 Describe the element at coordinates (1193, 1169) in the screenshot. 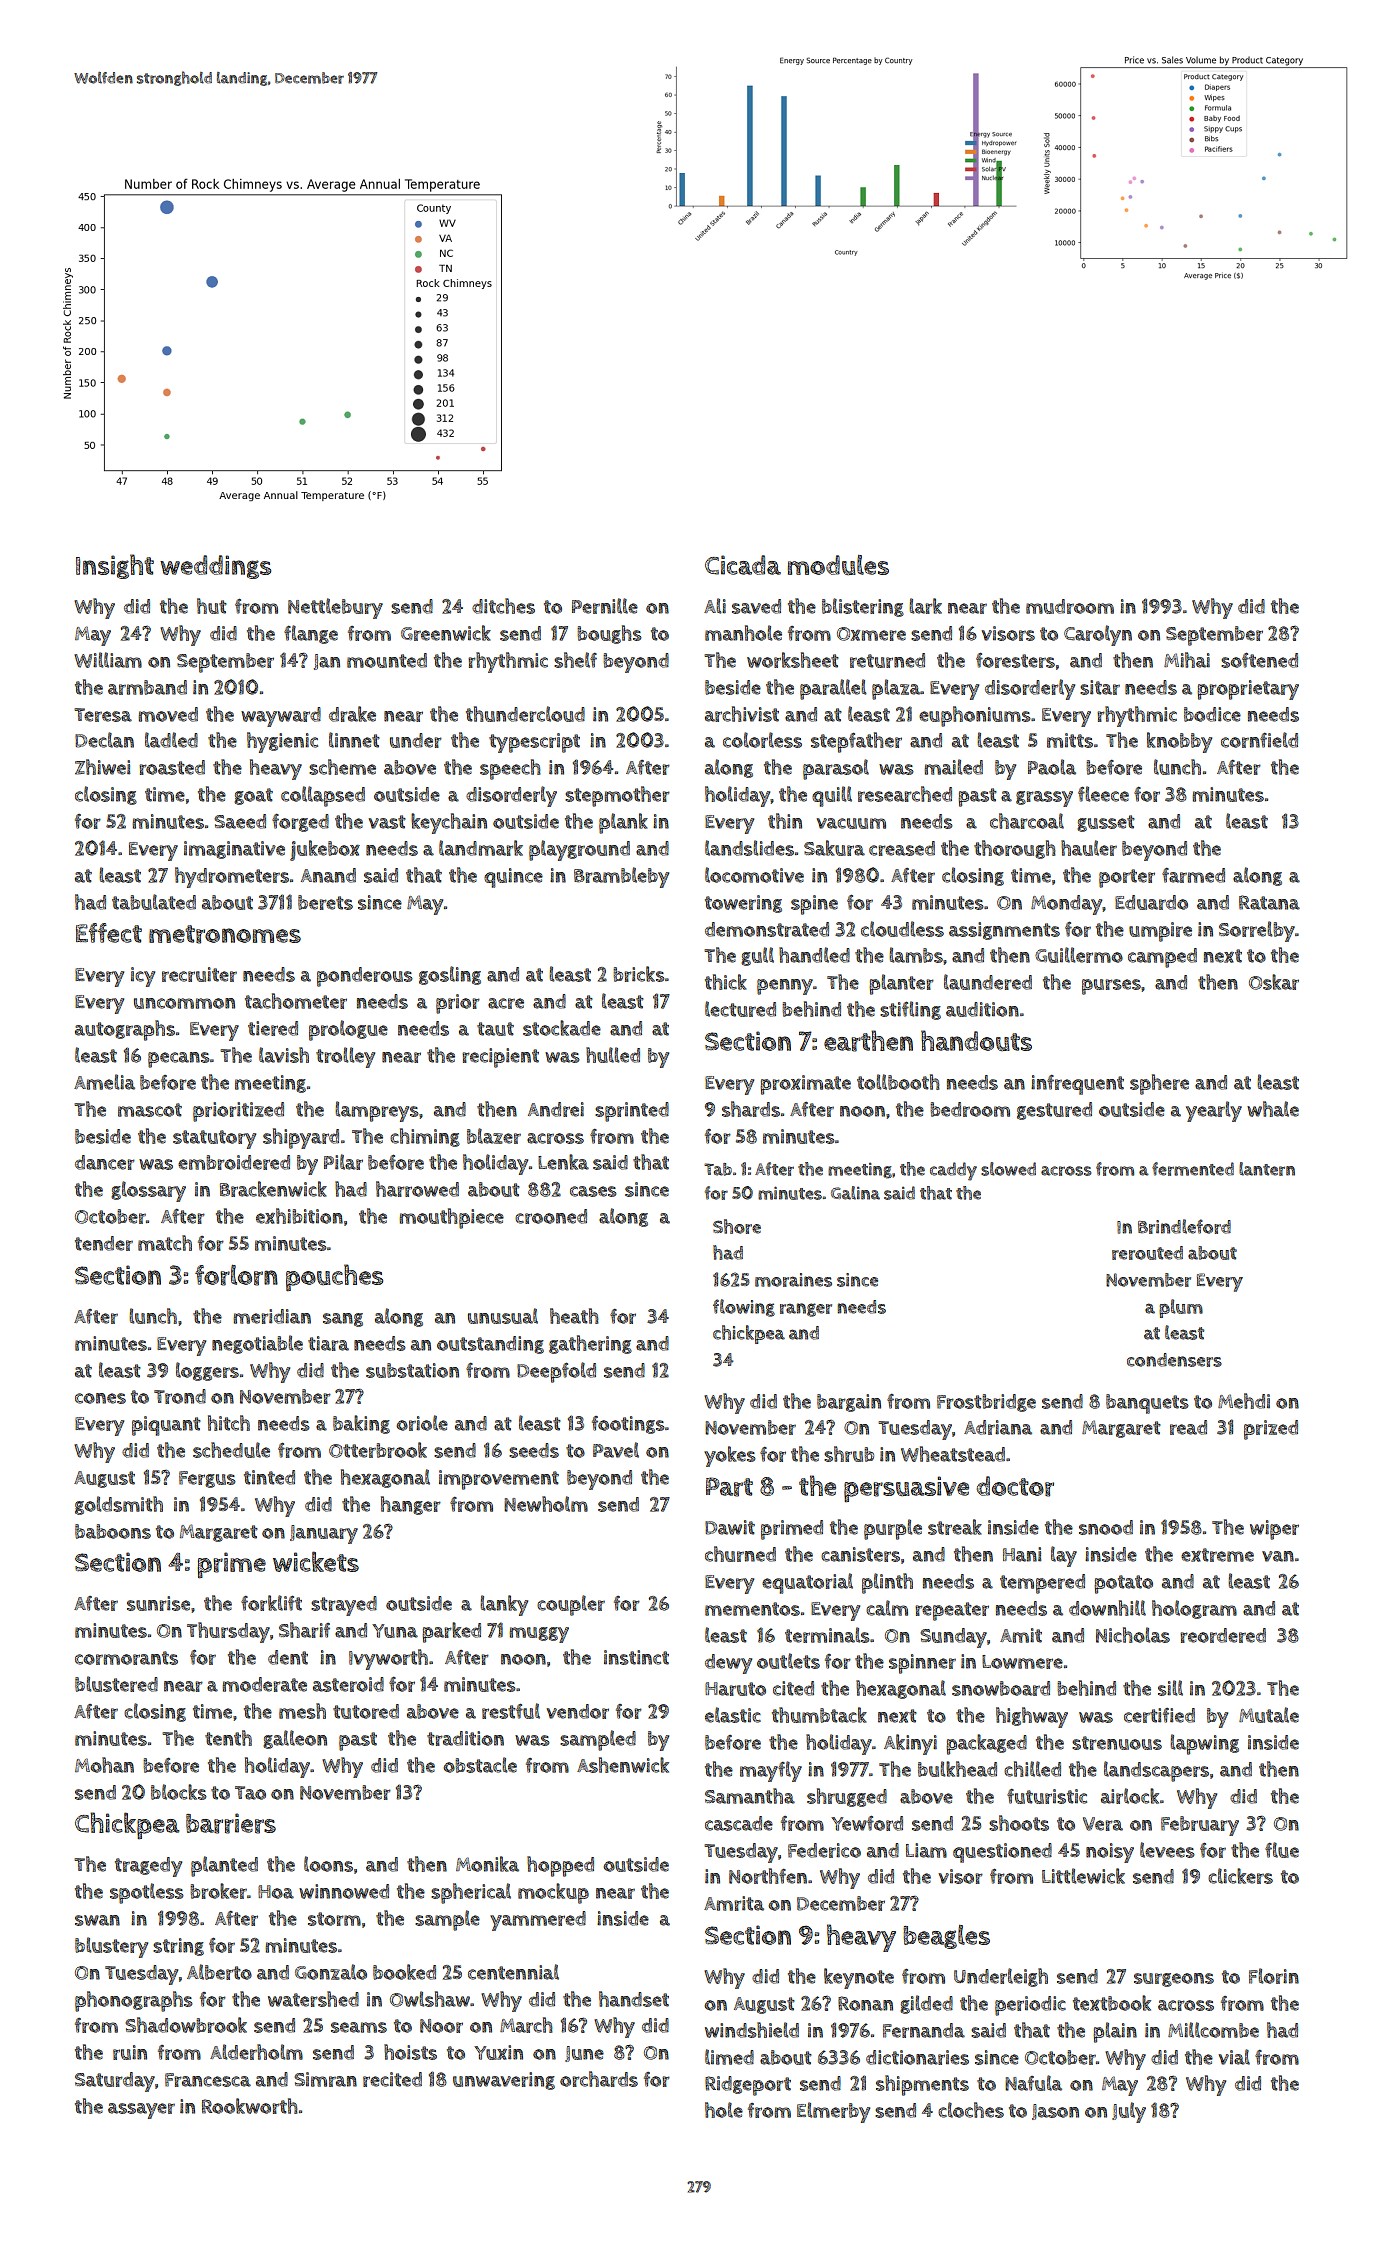

I see `fermented` at that location.
